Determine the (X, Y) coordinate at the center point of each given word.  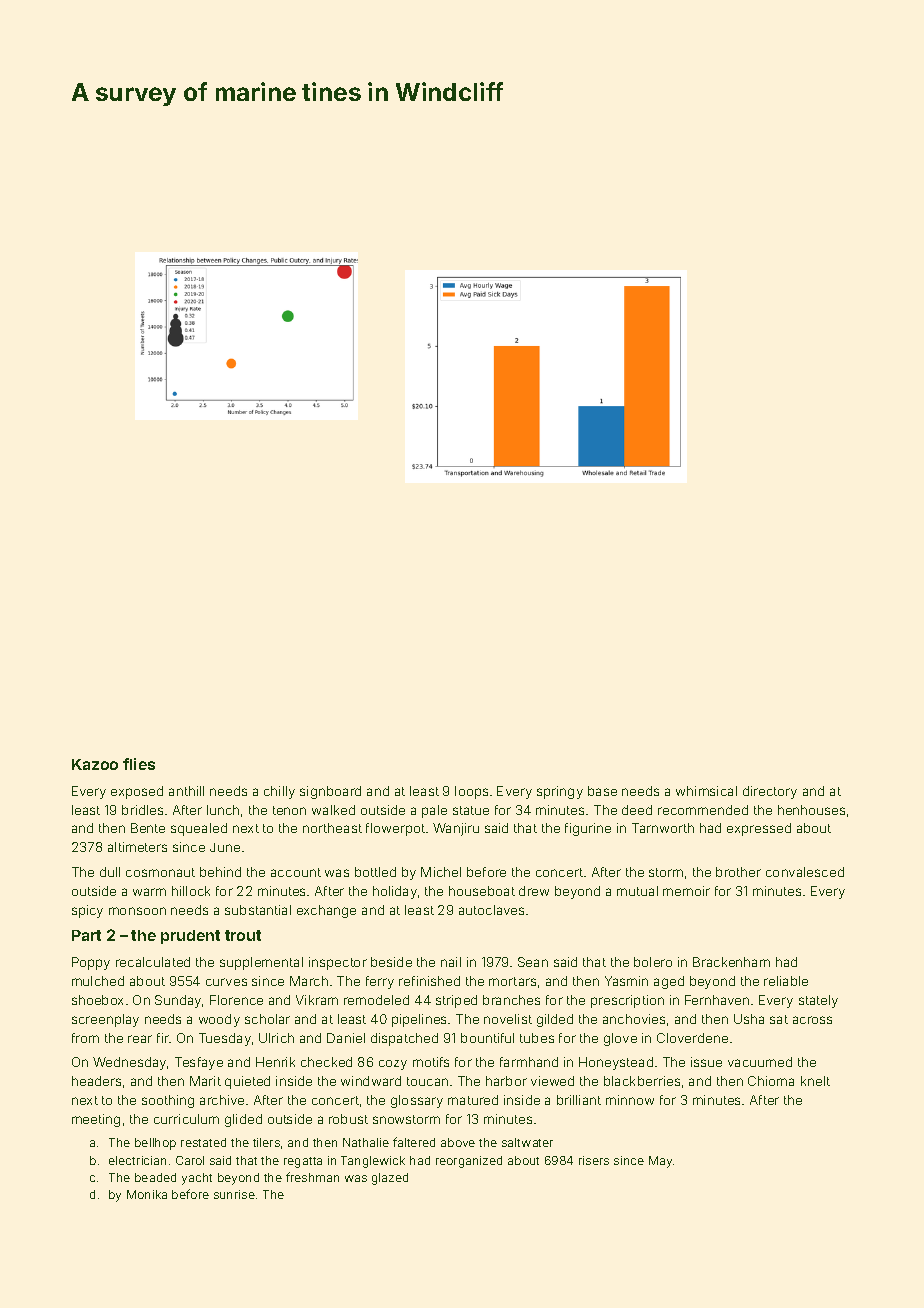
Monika (147, 1194)
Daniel (346, 1038)
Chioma (771, 1081)
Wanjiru (456, 829)
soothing (168, 1101)
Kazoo (95, 764)
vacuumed (760, 1062)
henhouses (811, 810)
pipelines (419, 1020)
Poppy (91, 963)
